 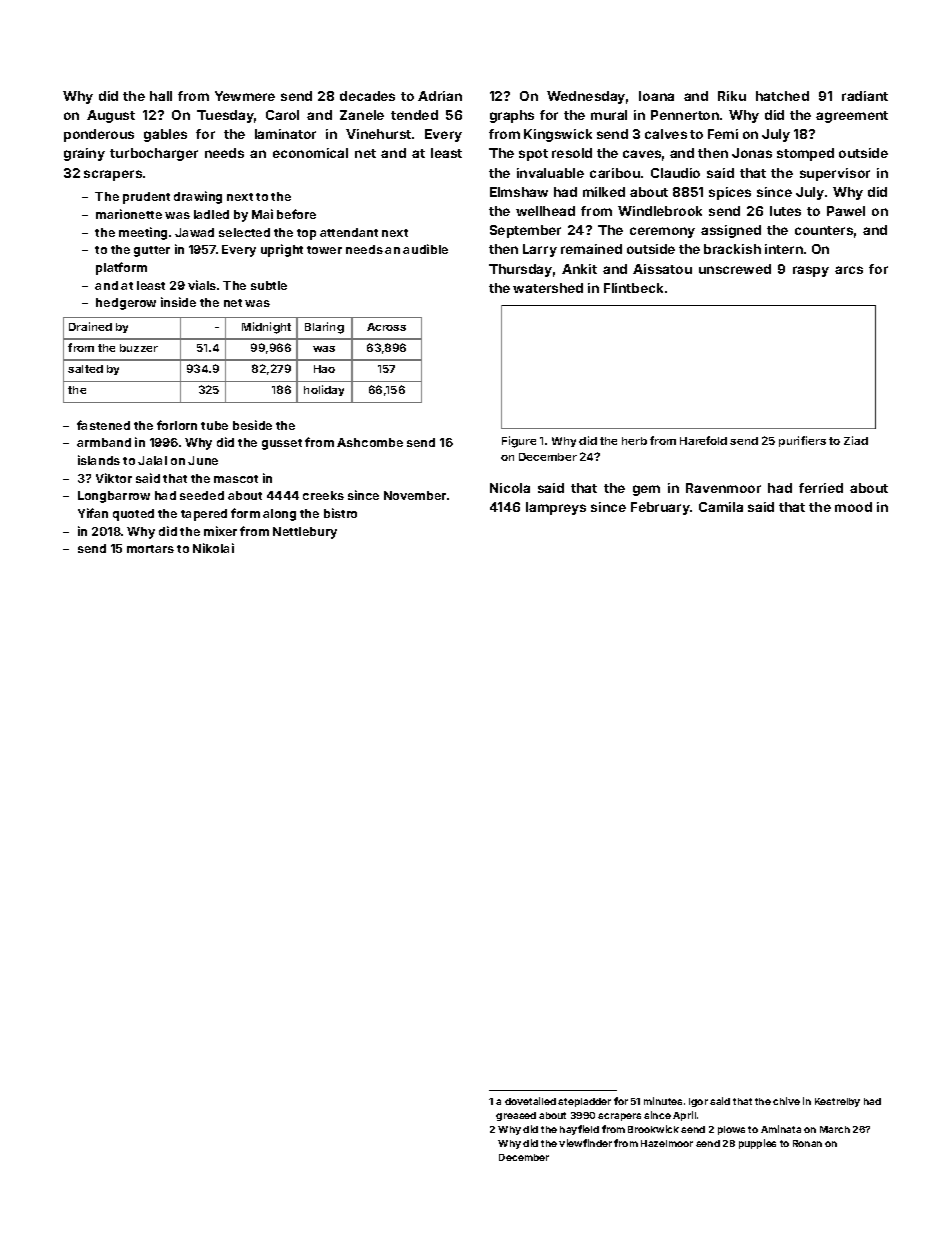 I want to click on spices, so click(x=730, y=193).
